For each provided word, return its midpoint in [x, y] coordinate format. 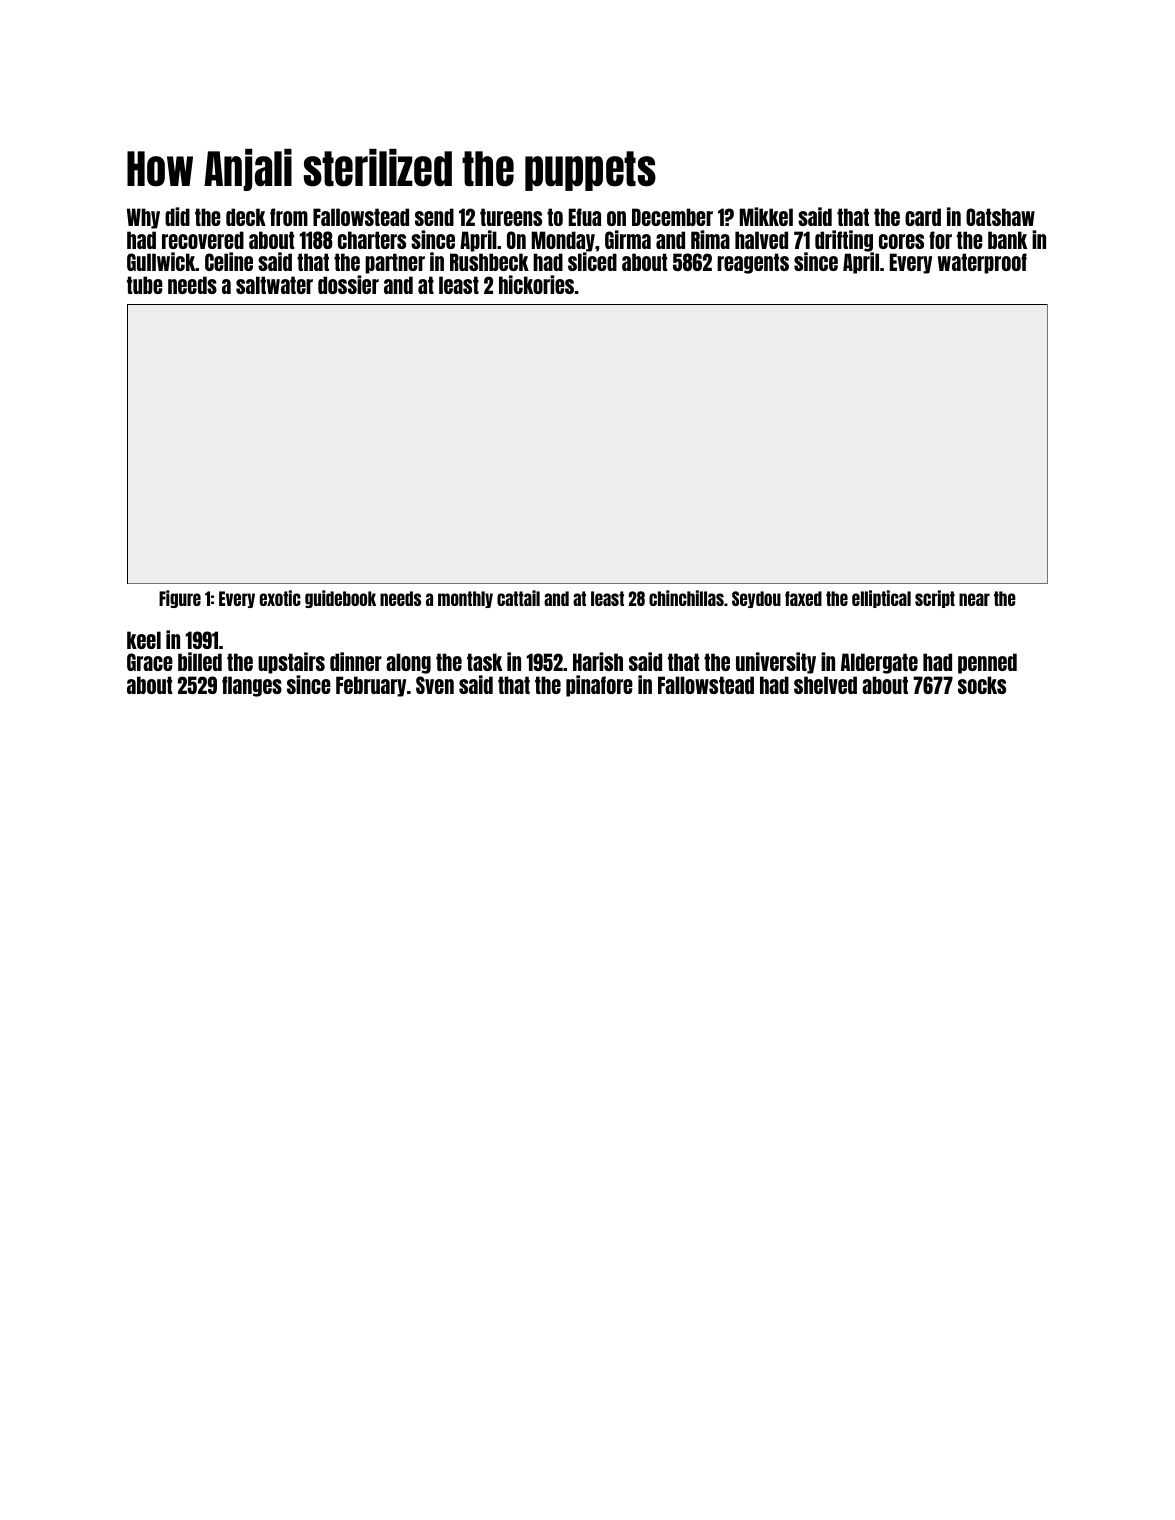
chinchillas [686, 598]
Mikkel [766, 216]
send [434, 217]
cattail [518, 598]
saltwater [274, 285]
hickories [536, 284]
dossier [348, 284]
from [289, 217]
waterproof [982, 263]
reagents [753, 263]
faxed [803, 598]
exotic [280, 598]
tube [145, 285]
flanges [252, 686]
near [974, 599]
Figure [180, 599]
